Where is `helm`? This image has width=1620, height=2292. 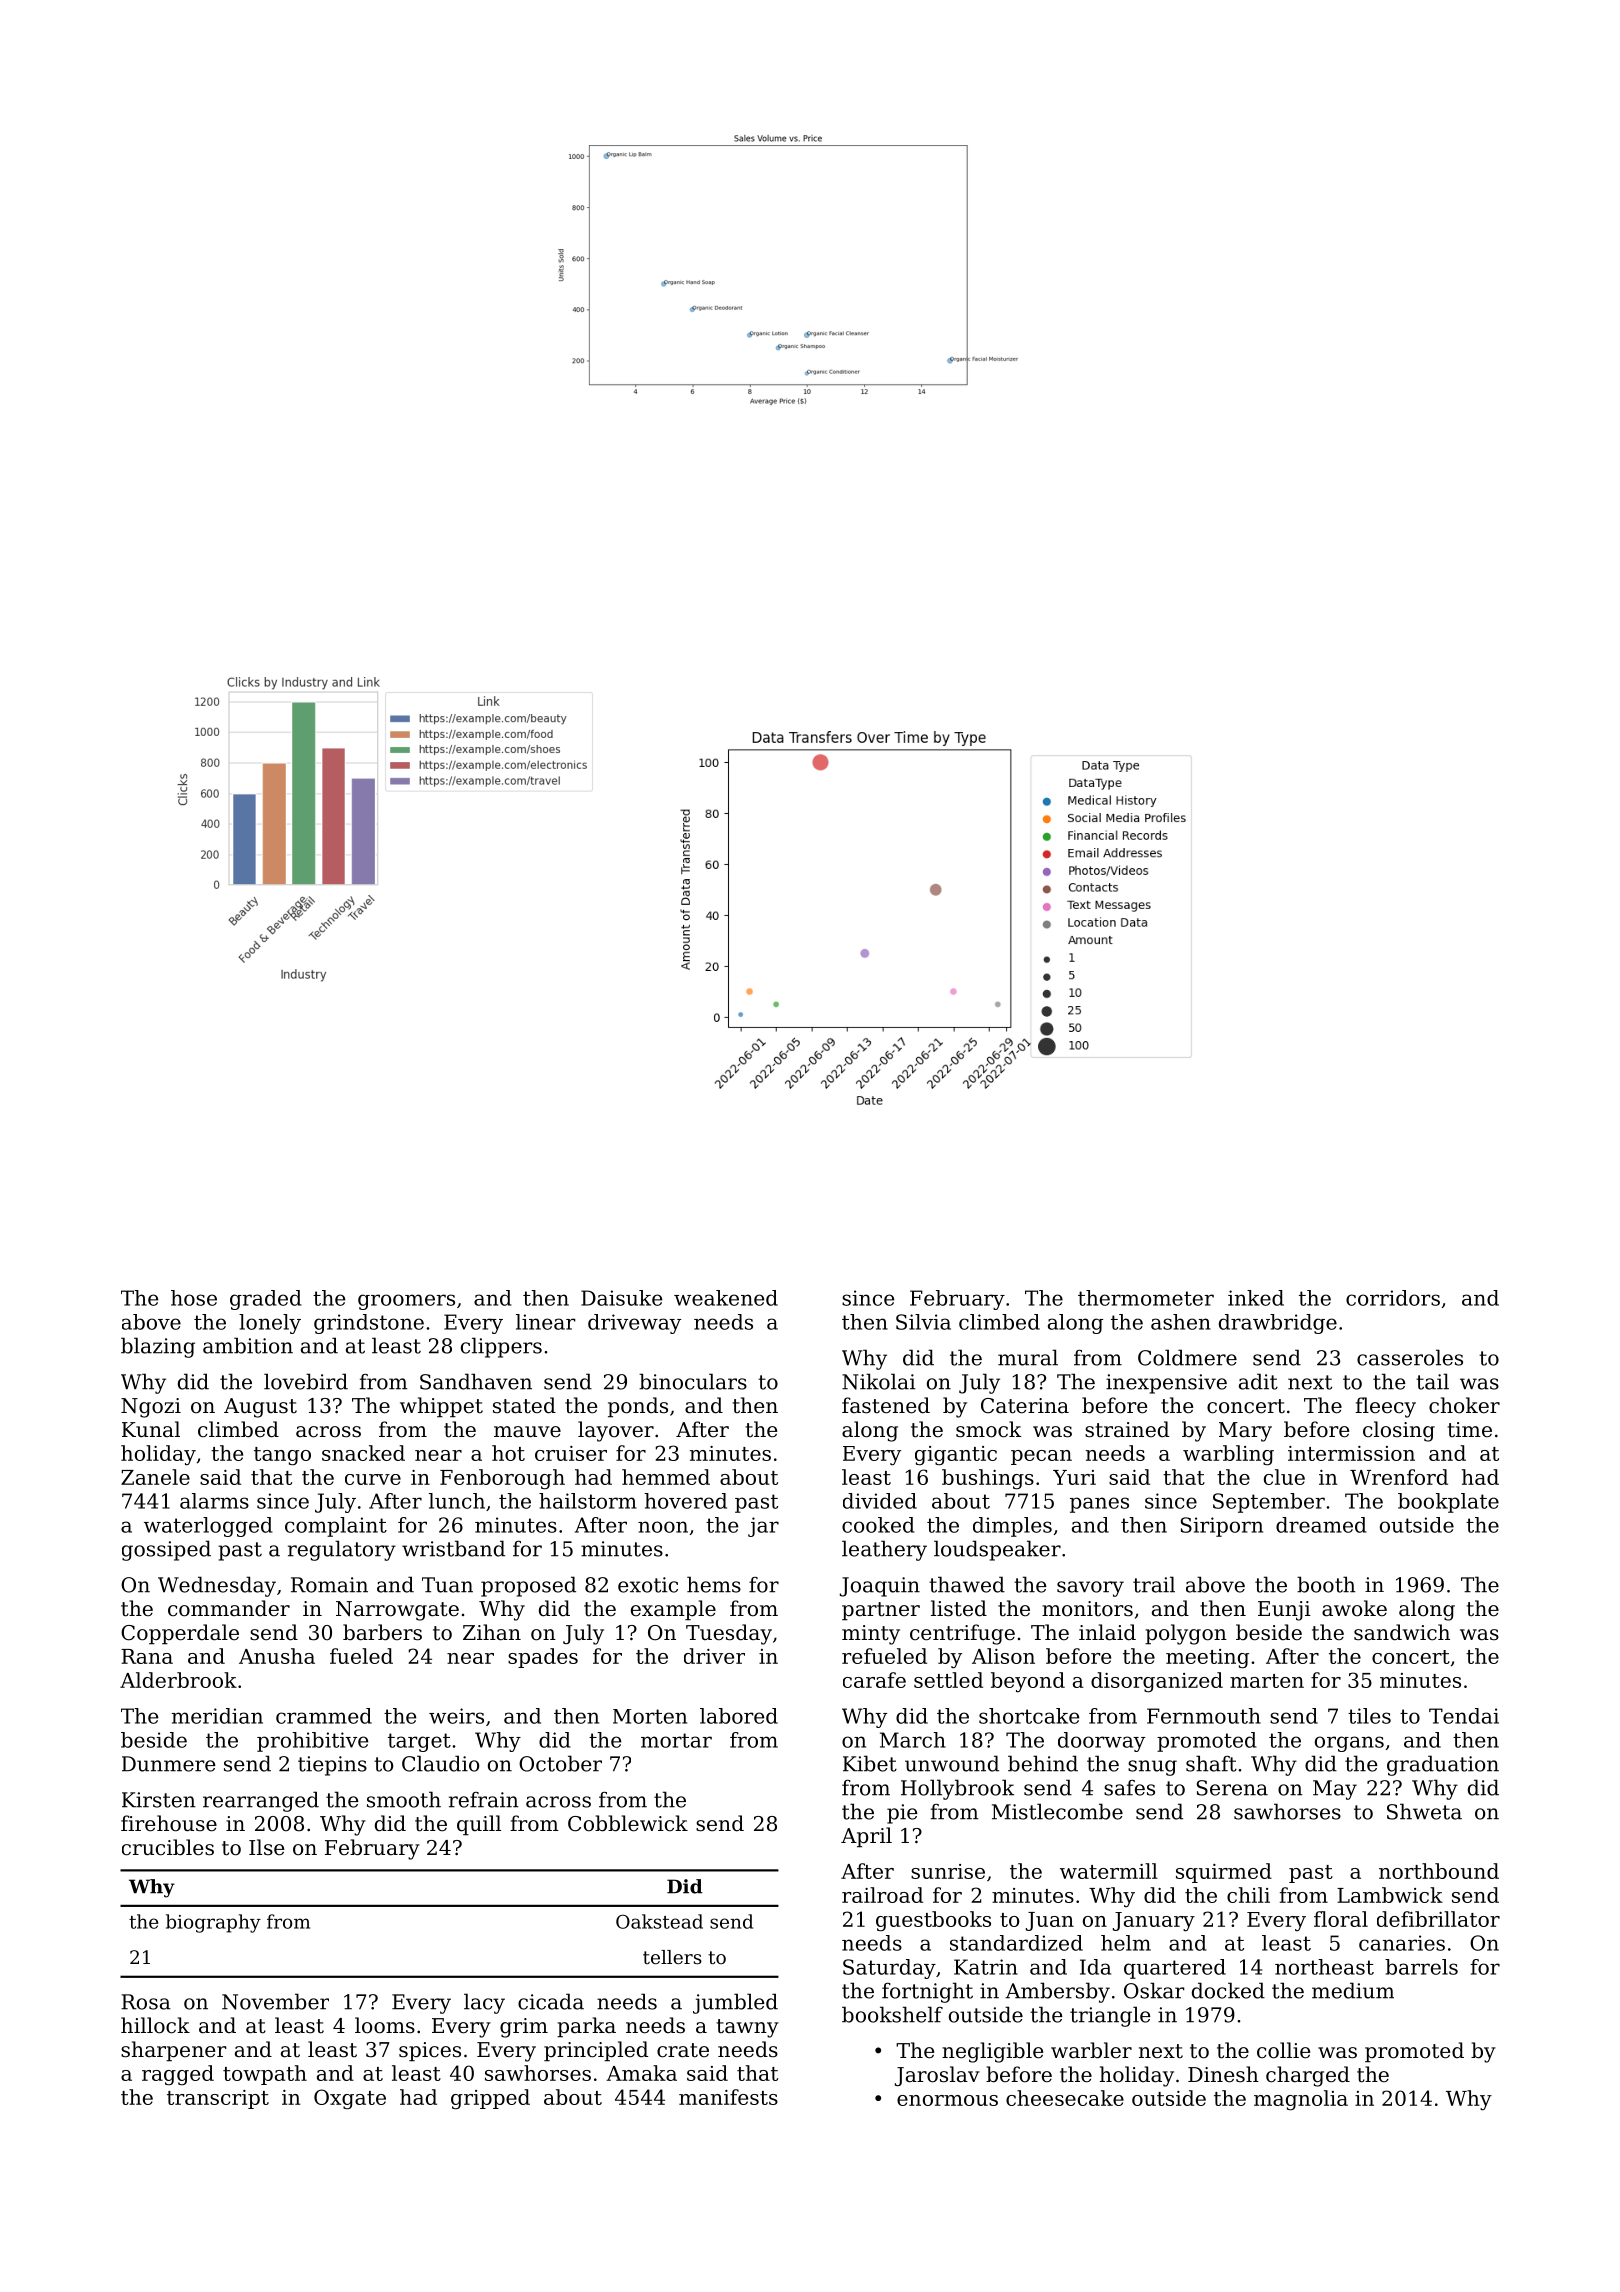
helm is located at coordinates (1126, 1943).
